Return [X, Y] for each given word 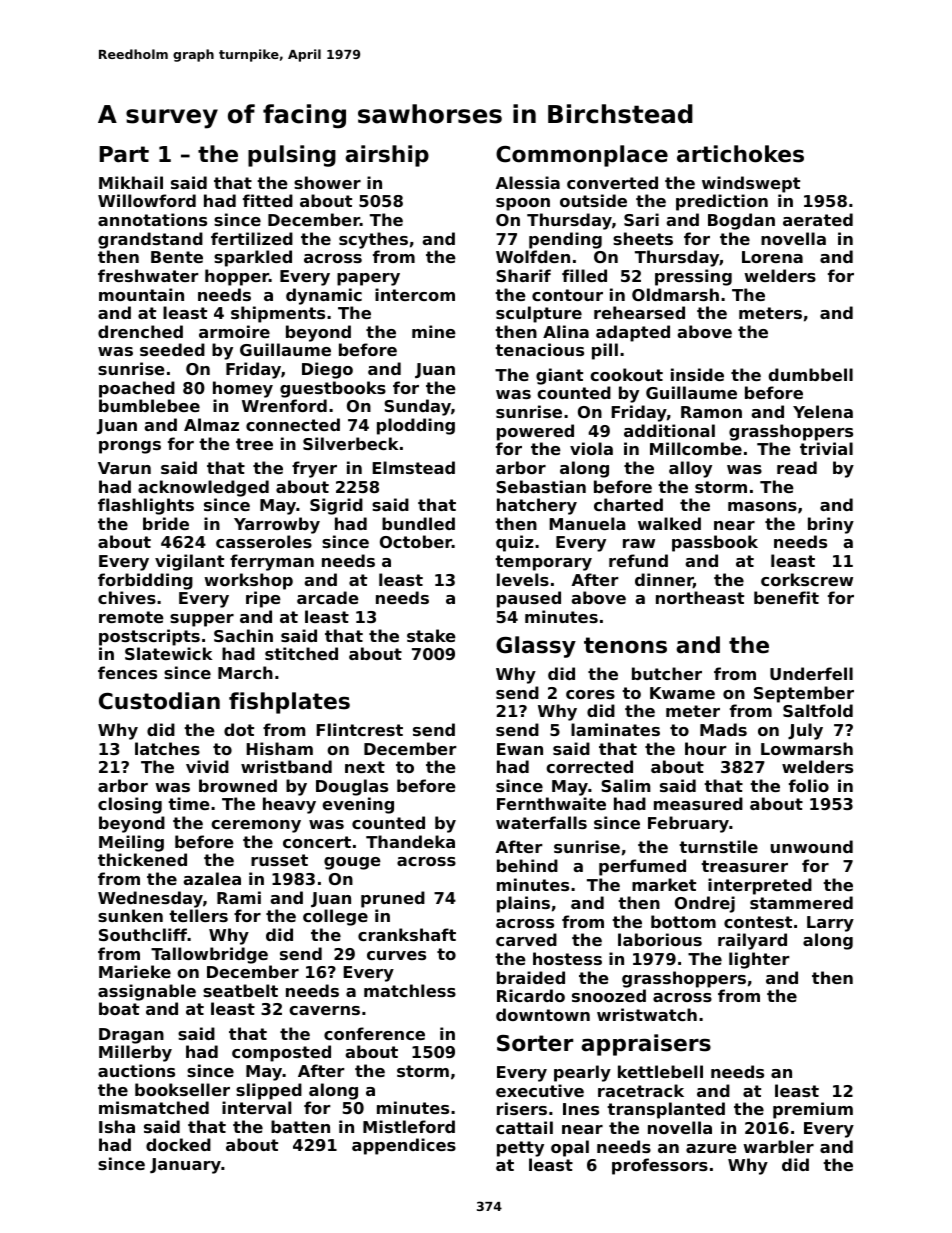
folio [809, 785]
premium [813, 1110]
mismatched [154, 1107]
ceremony [256, 826]
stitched [301, 653]
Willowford [147, 200]
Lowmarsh [807, 748]
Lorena [772, 257]
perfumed [642, 867]
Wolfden [533, 256]
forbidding [145, 581]
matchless [410, 990]
